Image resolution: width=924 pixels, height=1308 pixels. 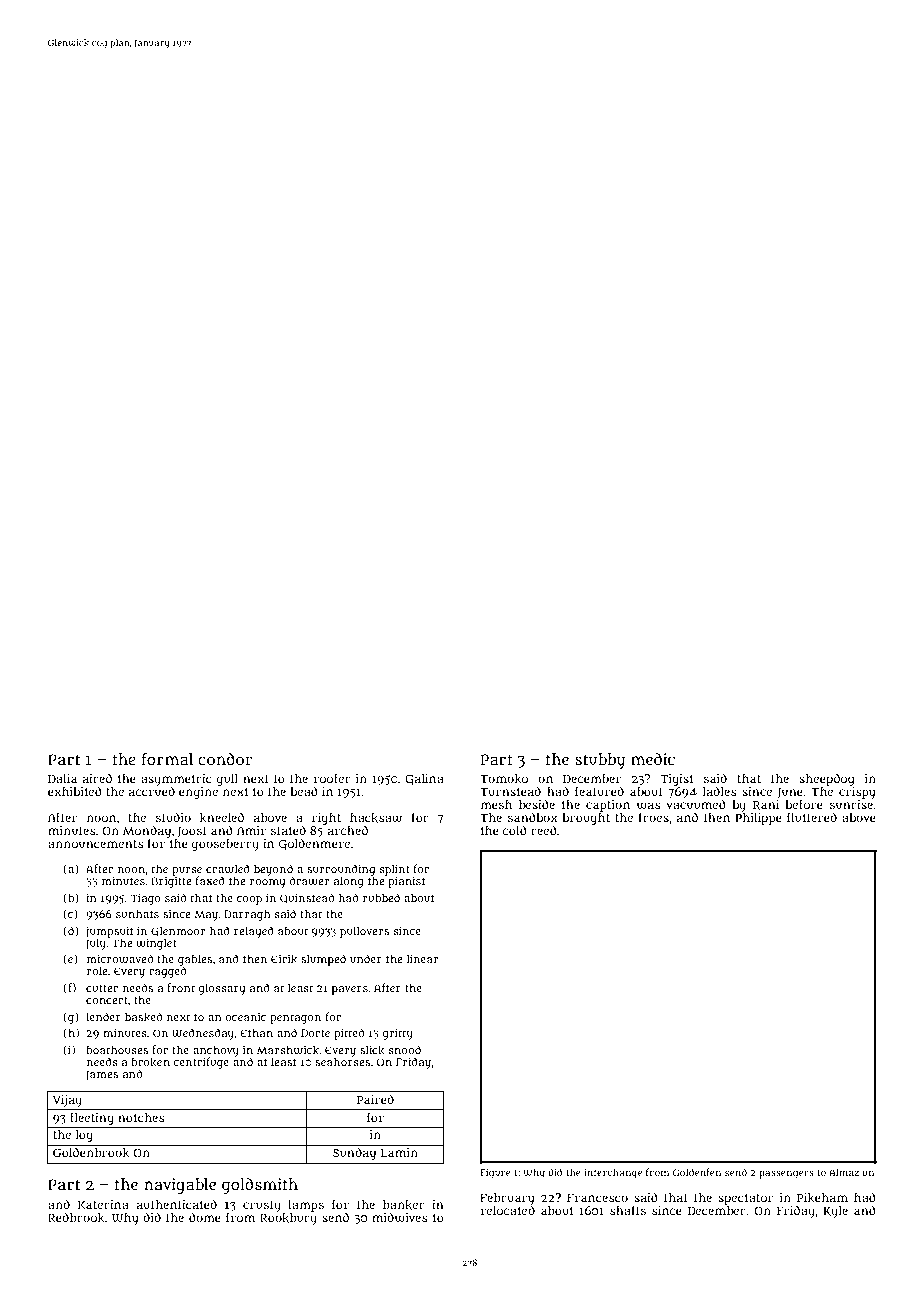 What do you see at coordinates (398, 1034) in the image?
I see `gritty` at bounding box center [398, 1034].
